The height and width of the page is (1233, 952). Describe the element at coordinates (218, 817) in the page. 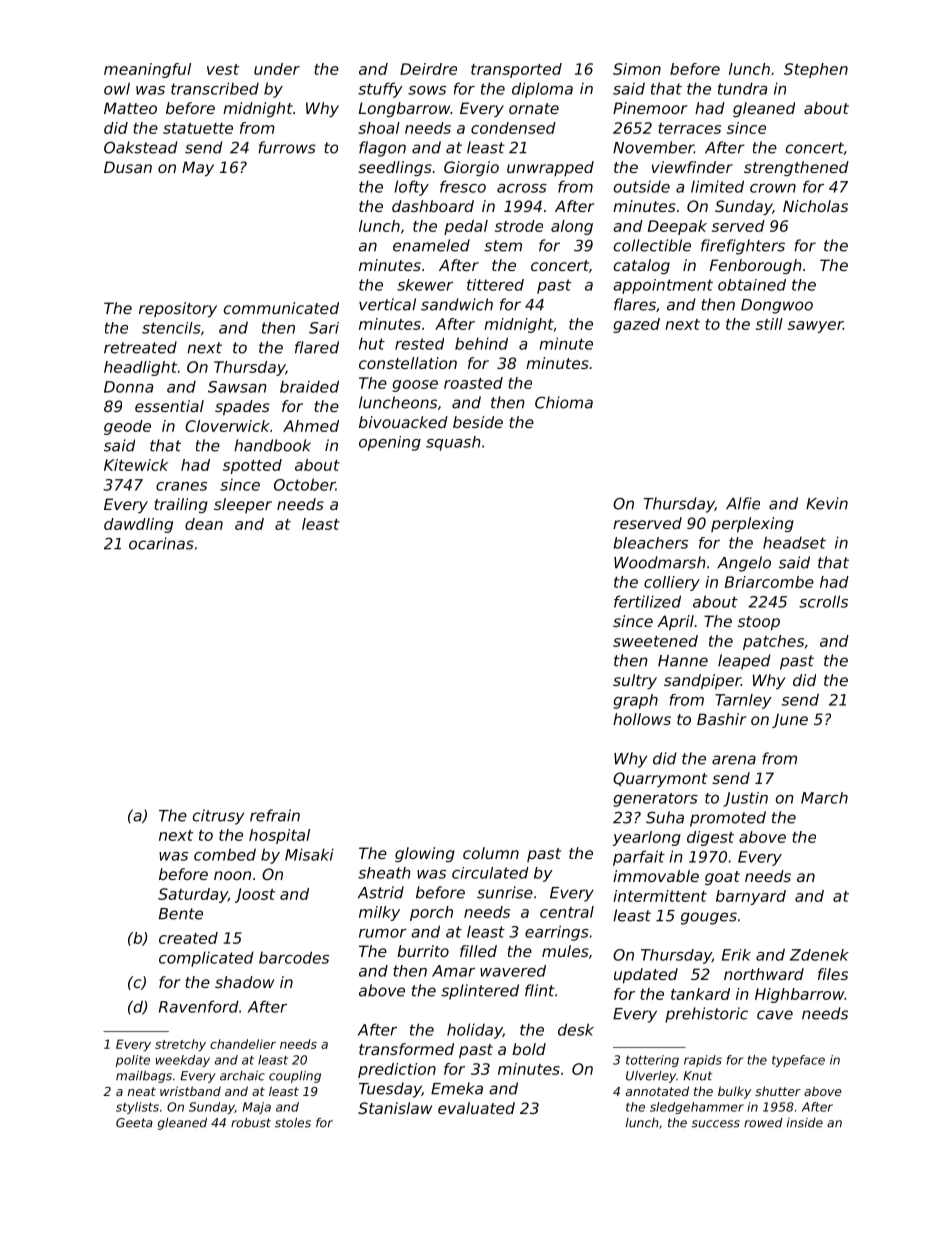

I see `citrusy` at that location.
